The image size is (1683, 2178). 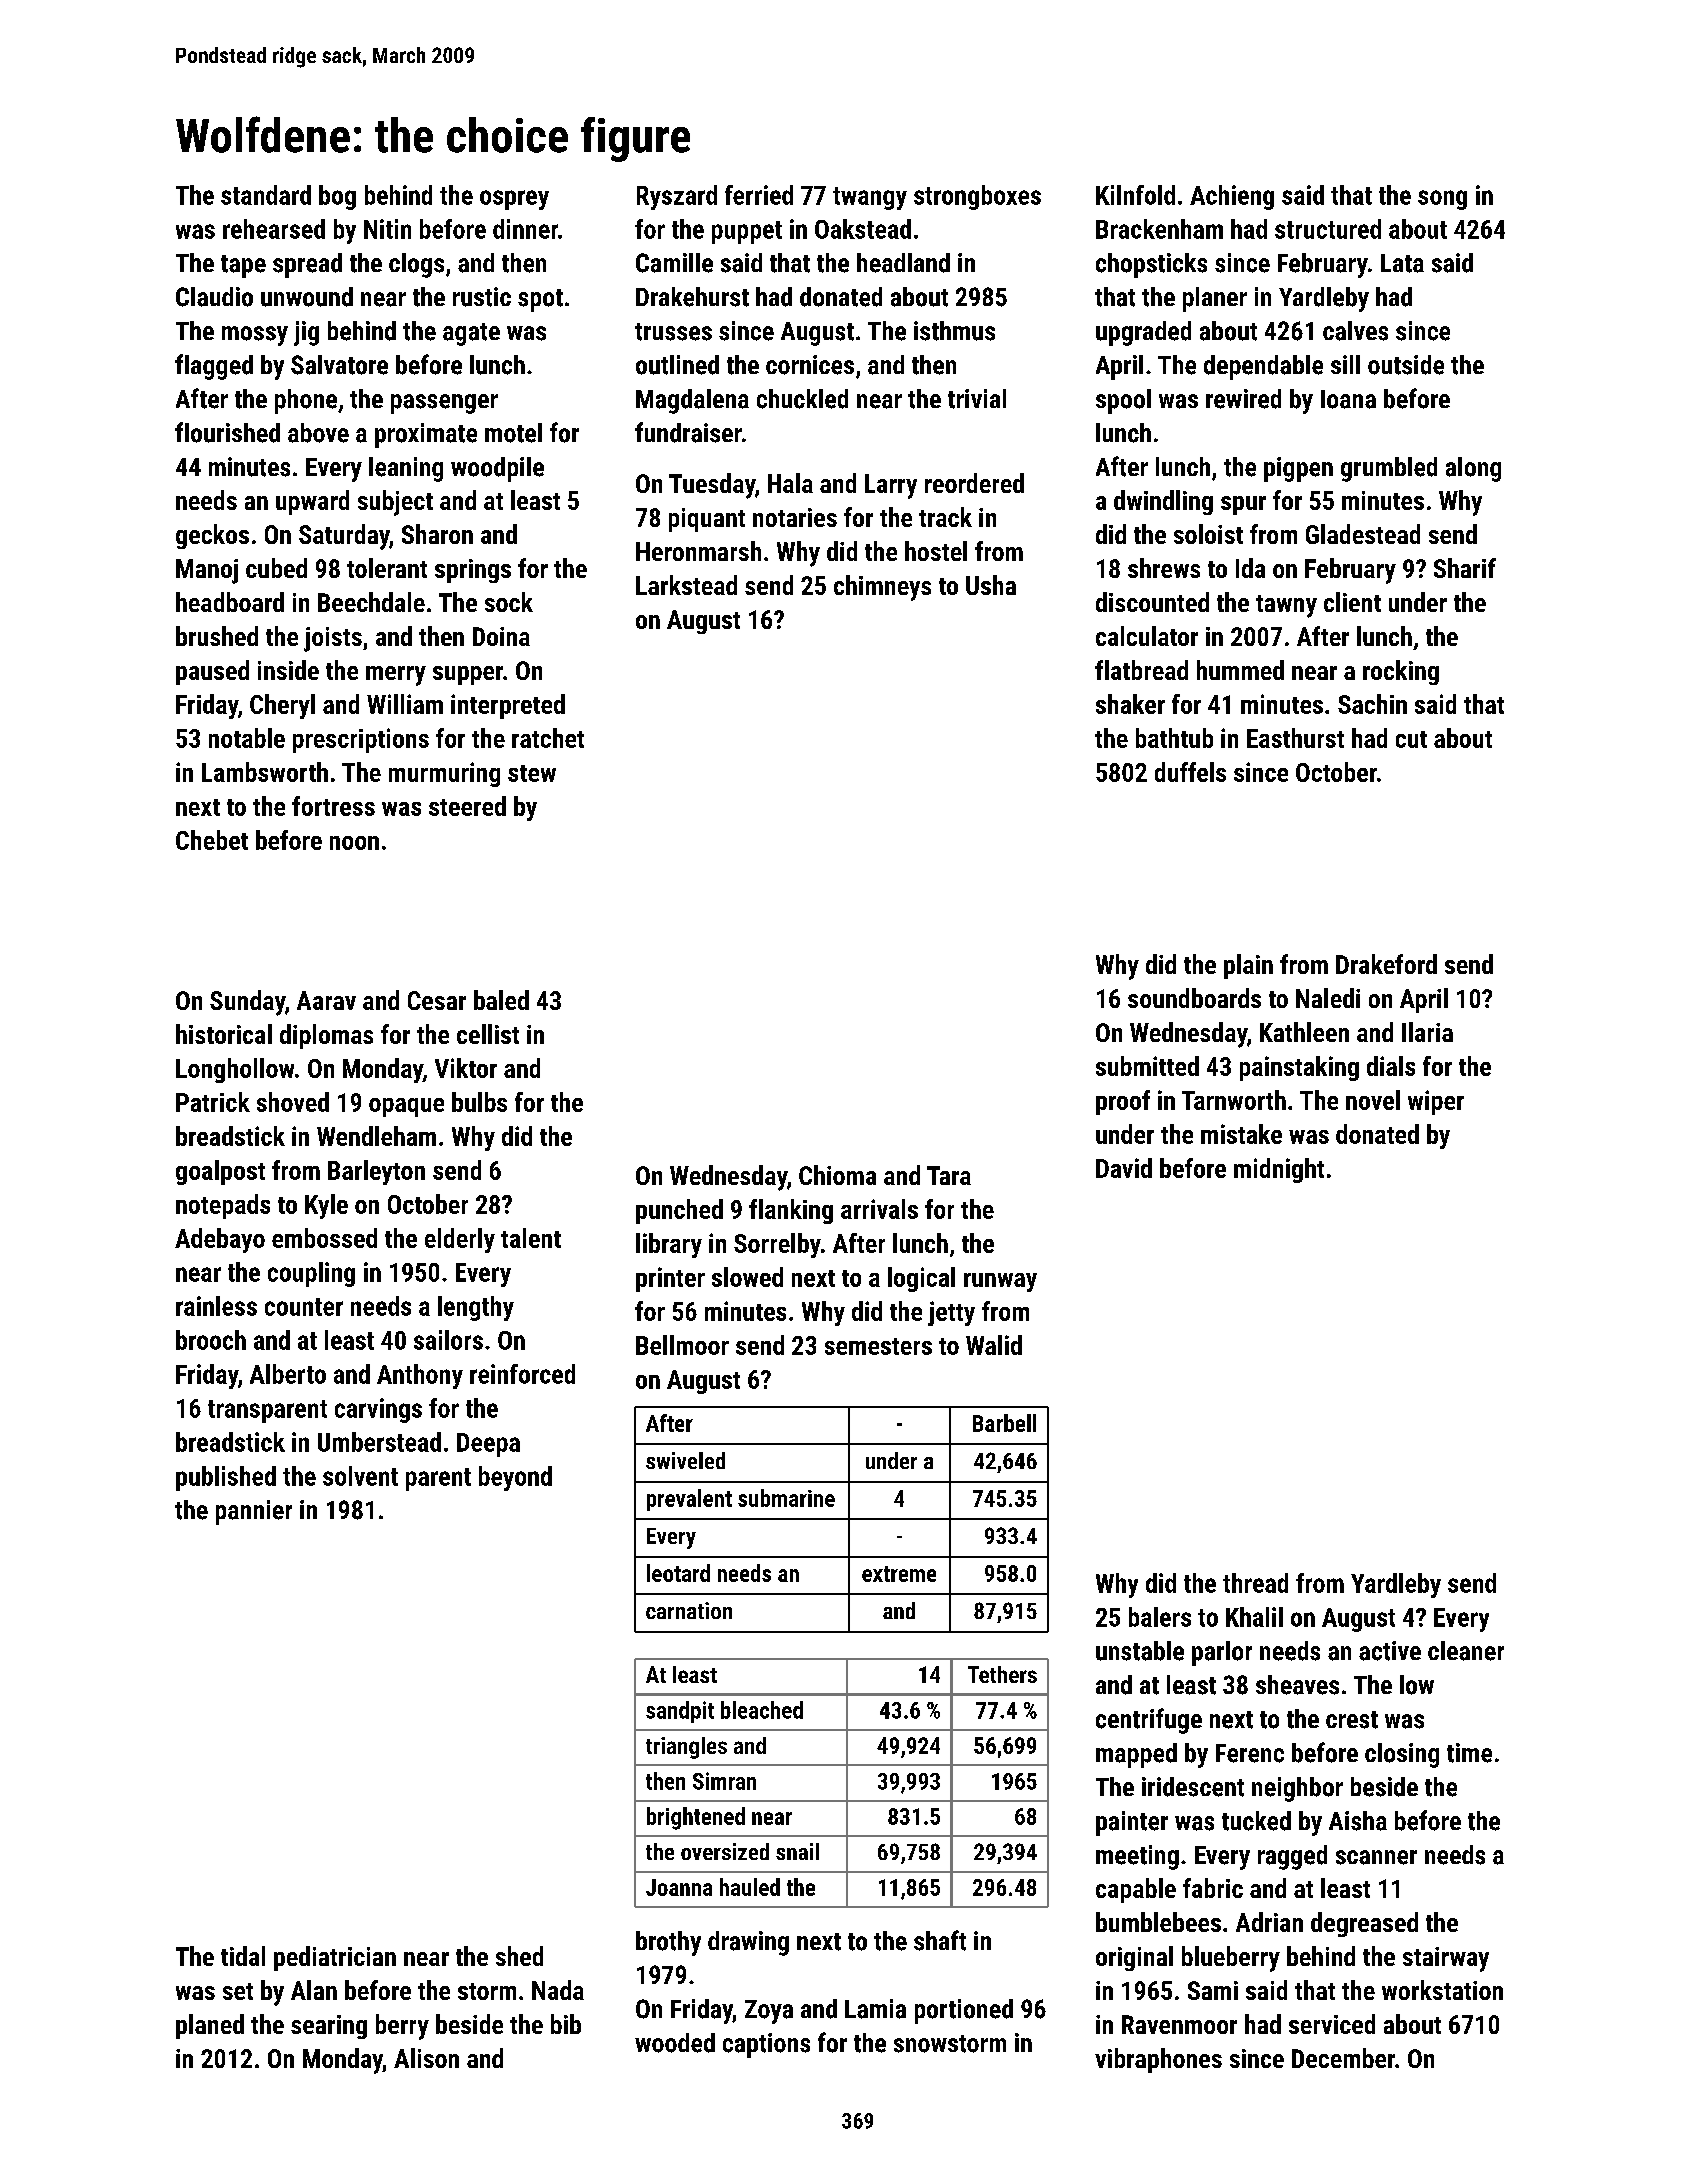 What do you see at coordinates (1364, 1924) in the document?
I see `degreased` at bounding box center [1364, 1924].
